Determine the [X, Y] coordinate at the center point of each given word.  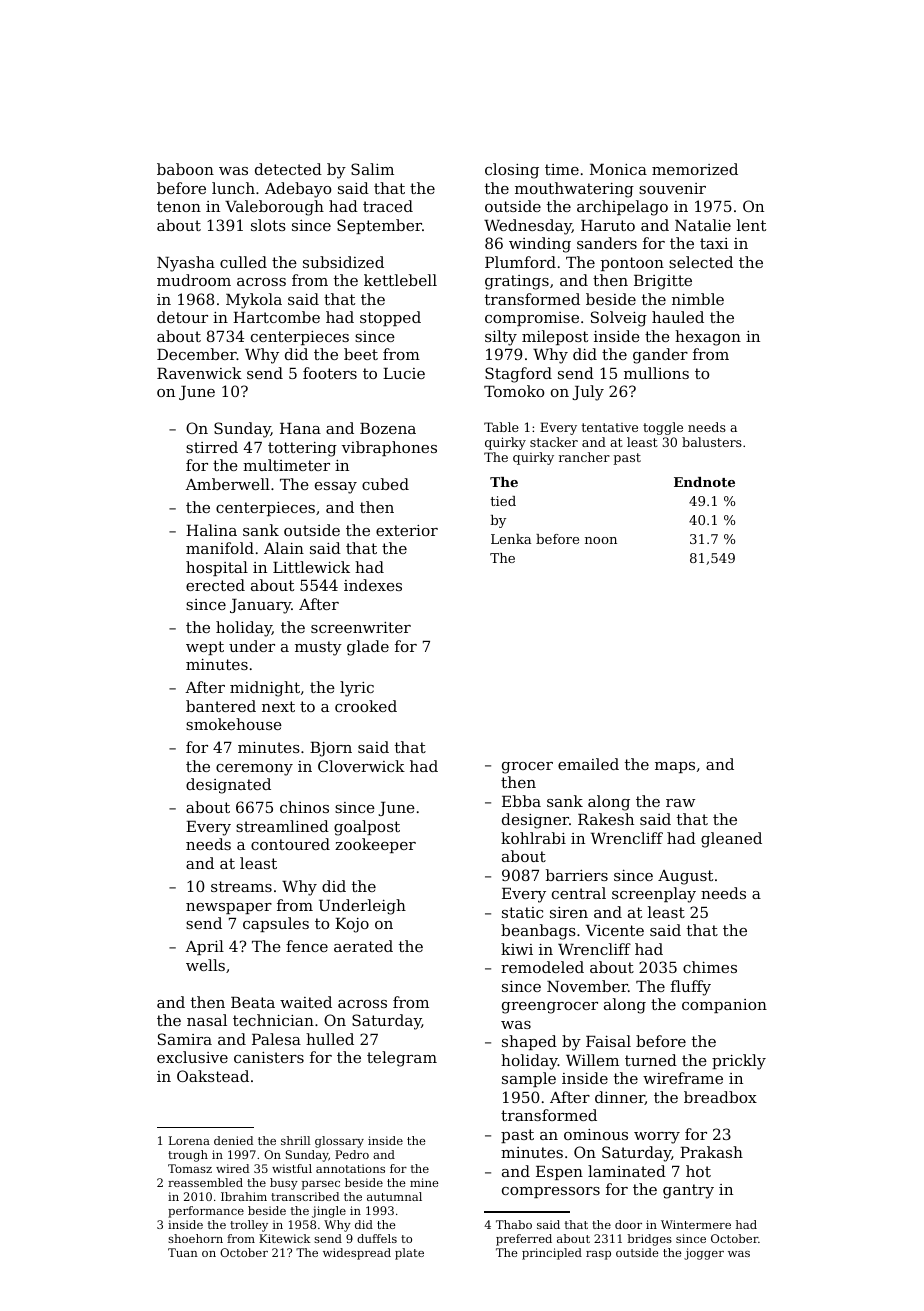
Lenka [511, 539]
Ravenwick [199, 373]
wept [205, 648]
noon [601, 540]
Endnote [704, 482]
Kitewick [285, 1238]
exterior [407, 530]
